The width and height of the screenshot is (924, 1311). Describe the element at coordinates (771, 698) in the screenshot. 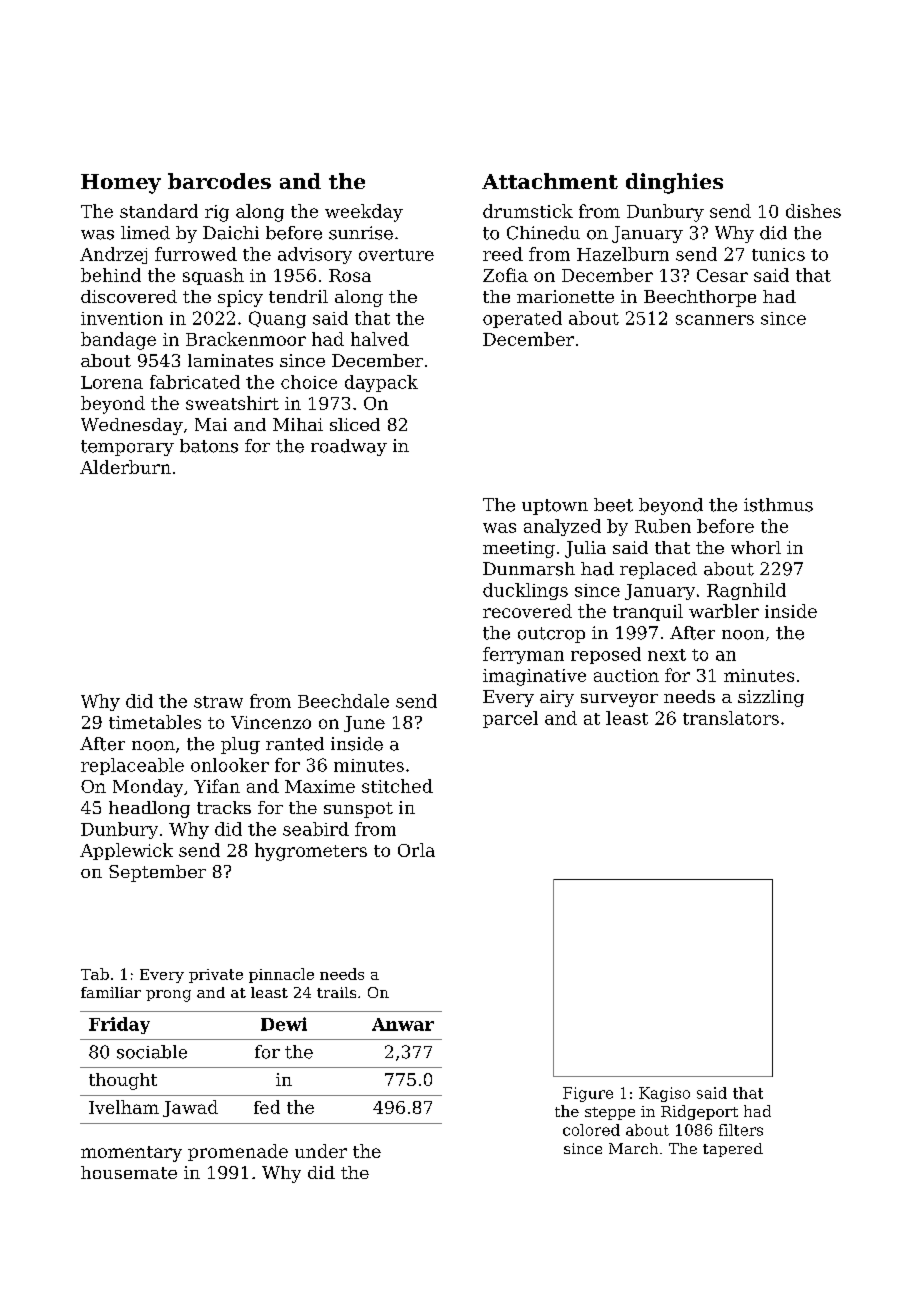

I see `sizzling` at that location.
